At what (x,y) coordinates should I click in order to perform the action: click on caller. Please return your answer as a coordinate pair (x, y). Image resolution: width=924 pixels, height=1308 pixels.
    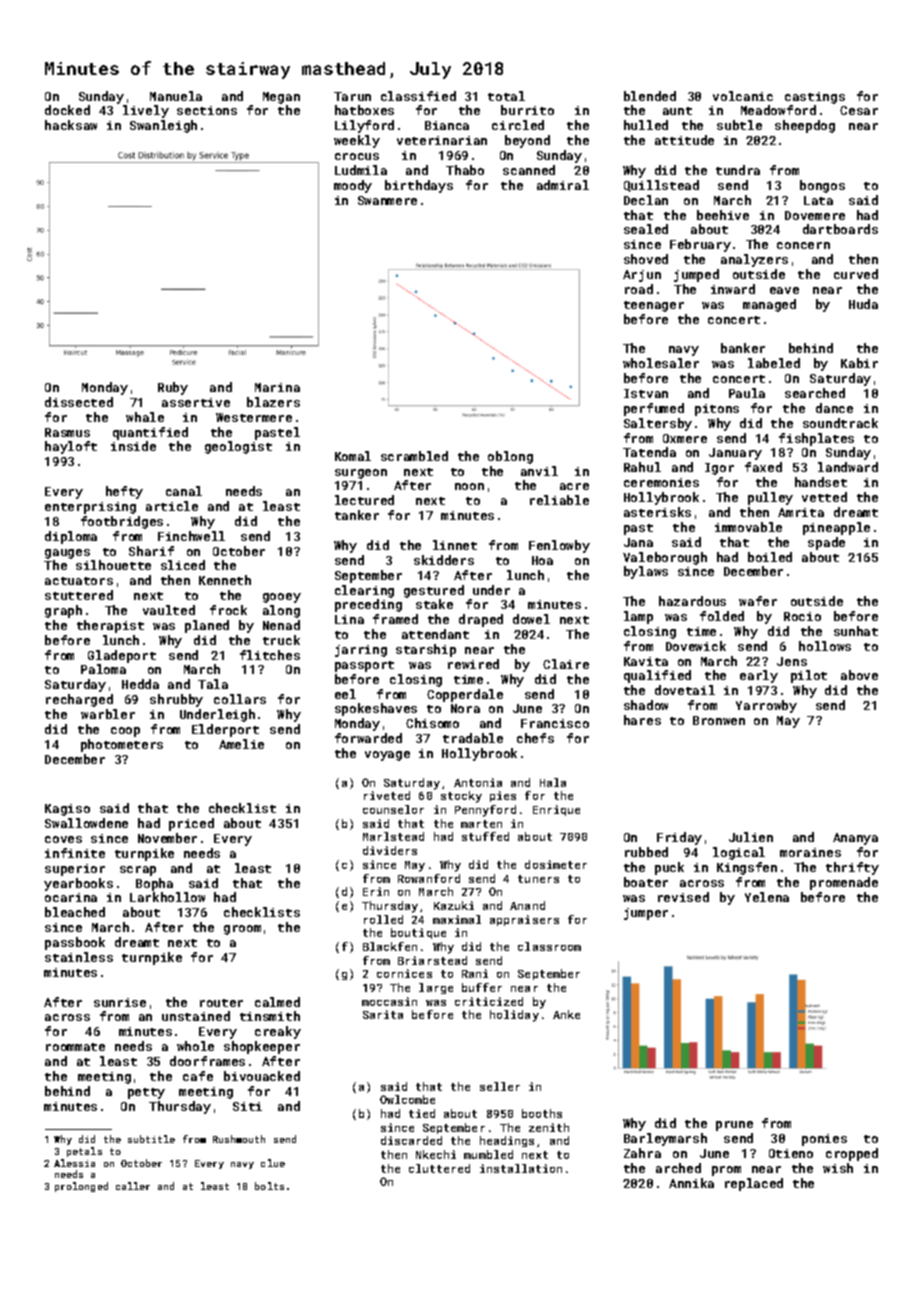
    Looking at the image, I should click on (133, 1186).
